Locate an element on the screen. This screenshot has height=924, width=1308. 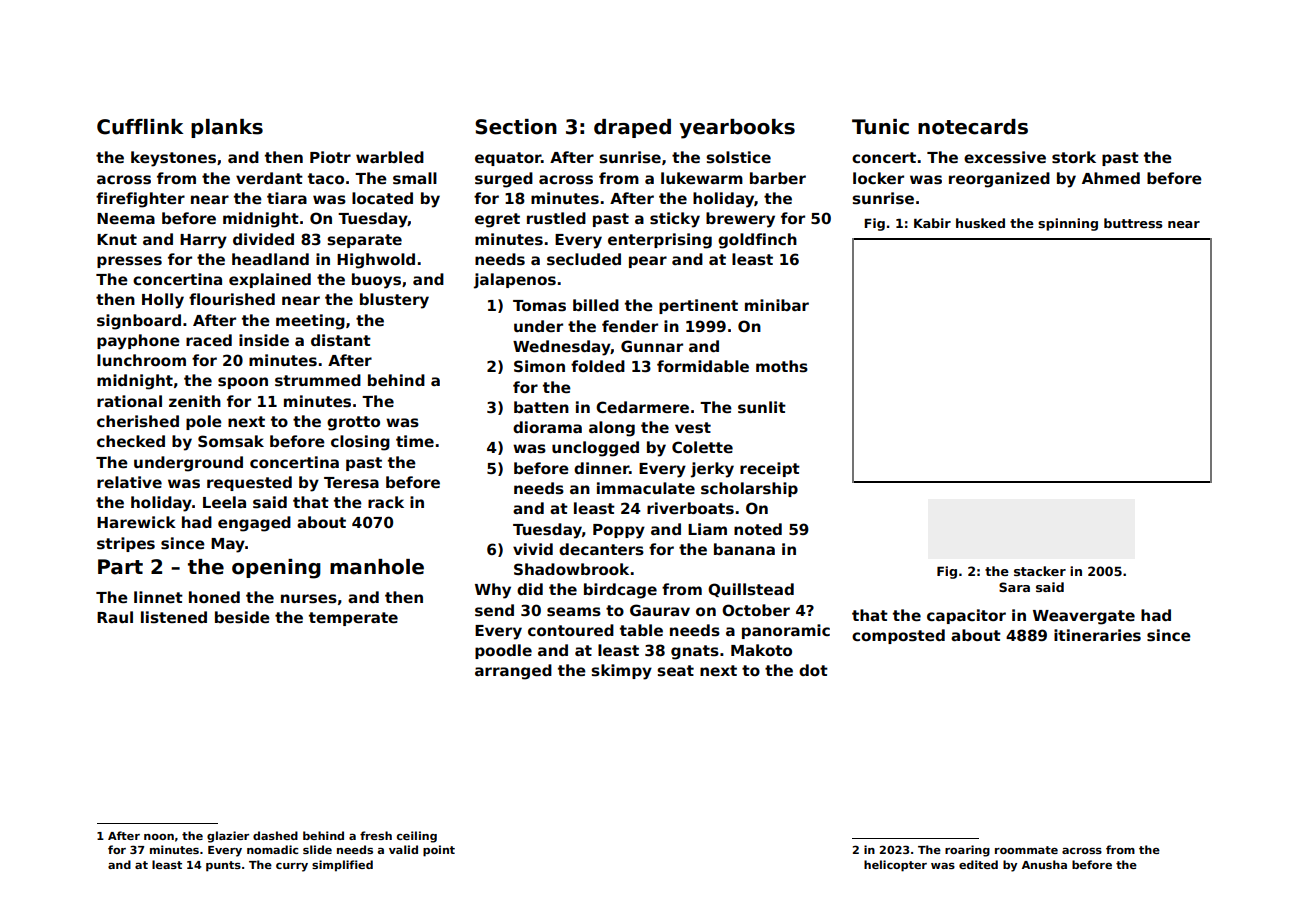
fresh is located at coordinates (376, 835).
